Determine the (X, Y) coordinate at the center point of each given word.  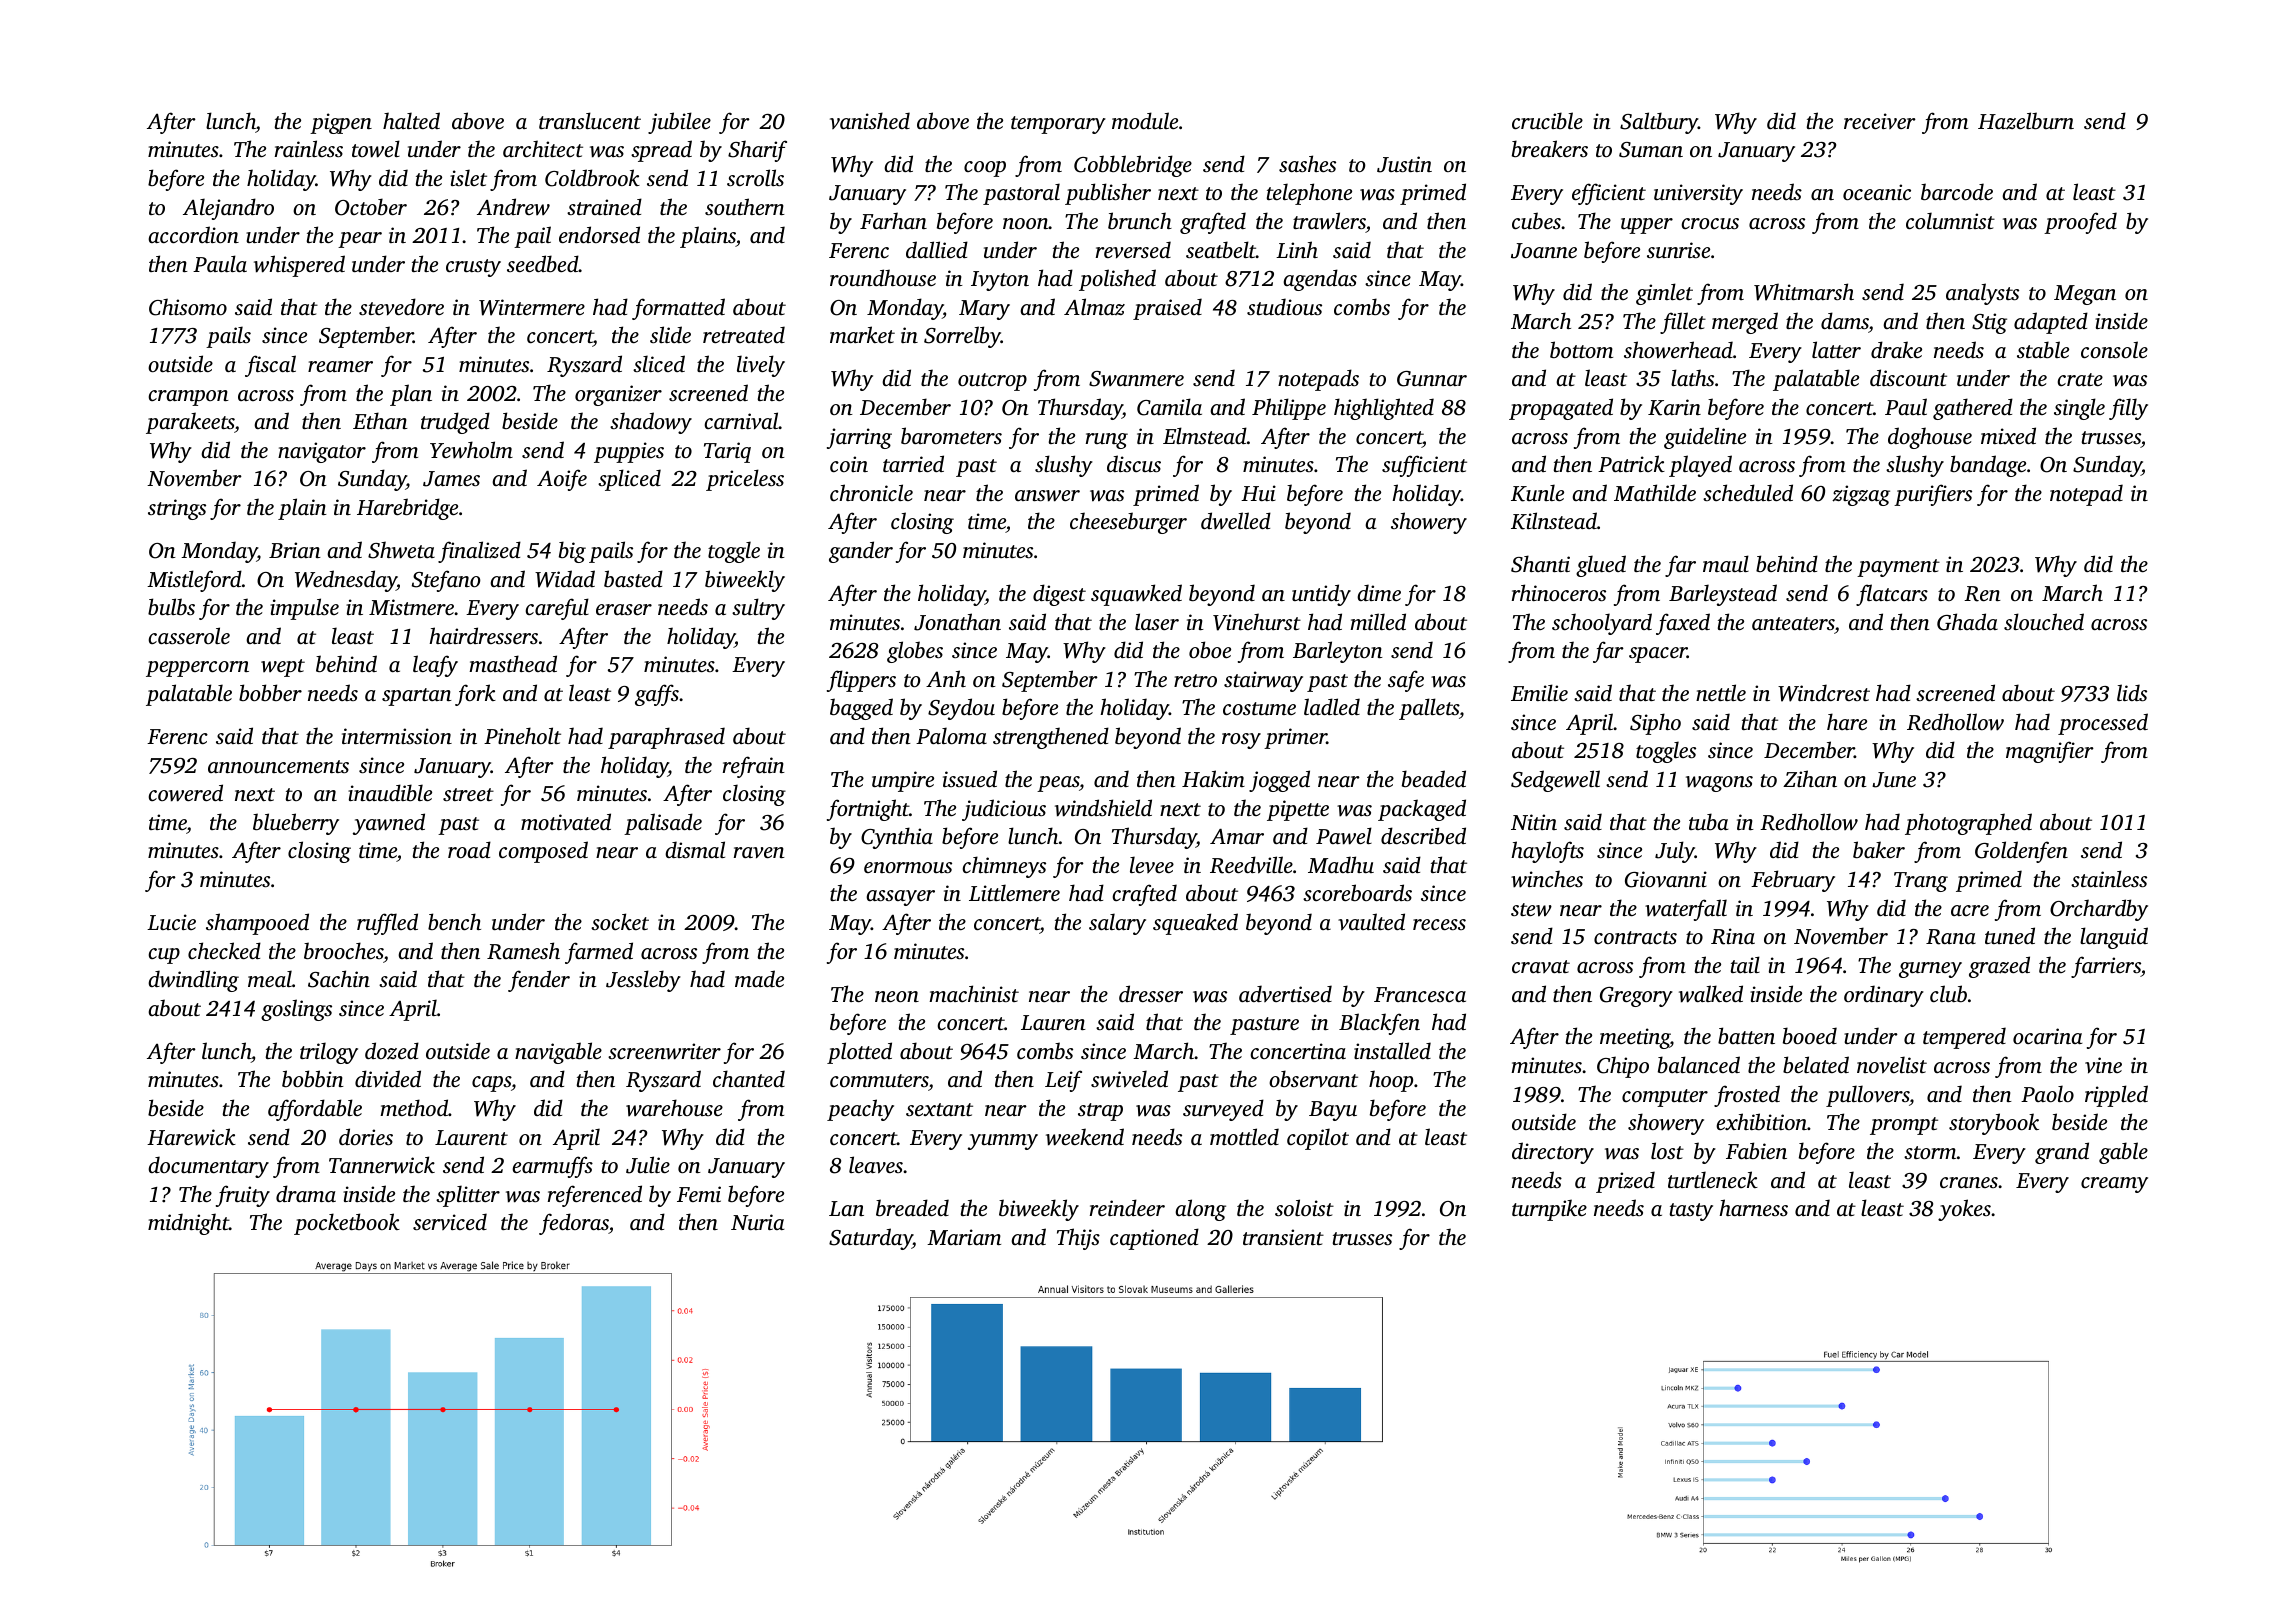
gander (861, 552)
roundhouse (883, 277)
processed (2103, 724)
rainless (309, 148)
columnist (1950, 220)
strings (177, 509)
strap (1100, 1112)
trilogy (329, 1053)
